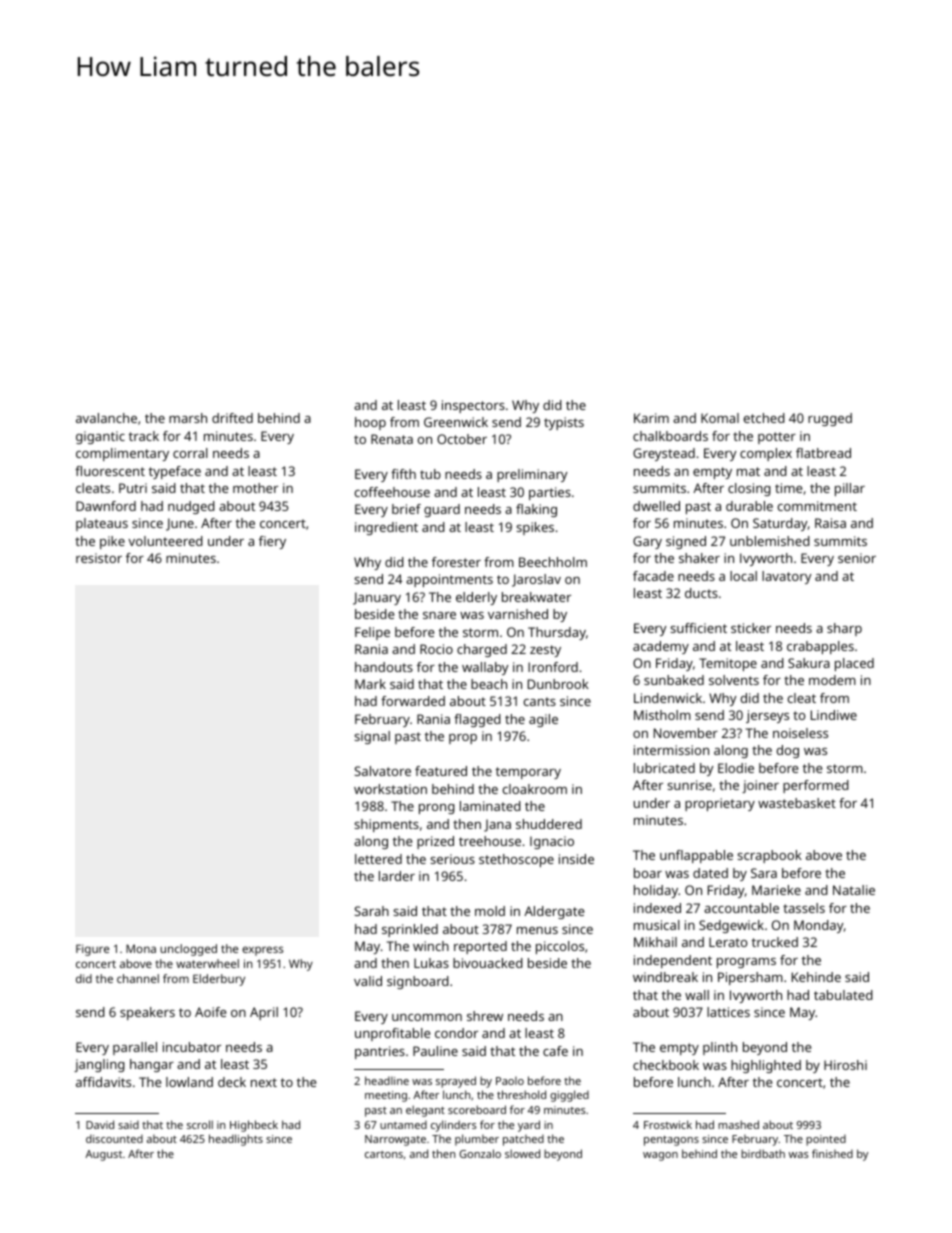 The width and height of the screenshot is (952, 1233). Describe the element at coordinates (377, 598) in the screenshot. I see `January` at that location.
